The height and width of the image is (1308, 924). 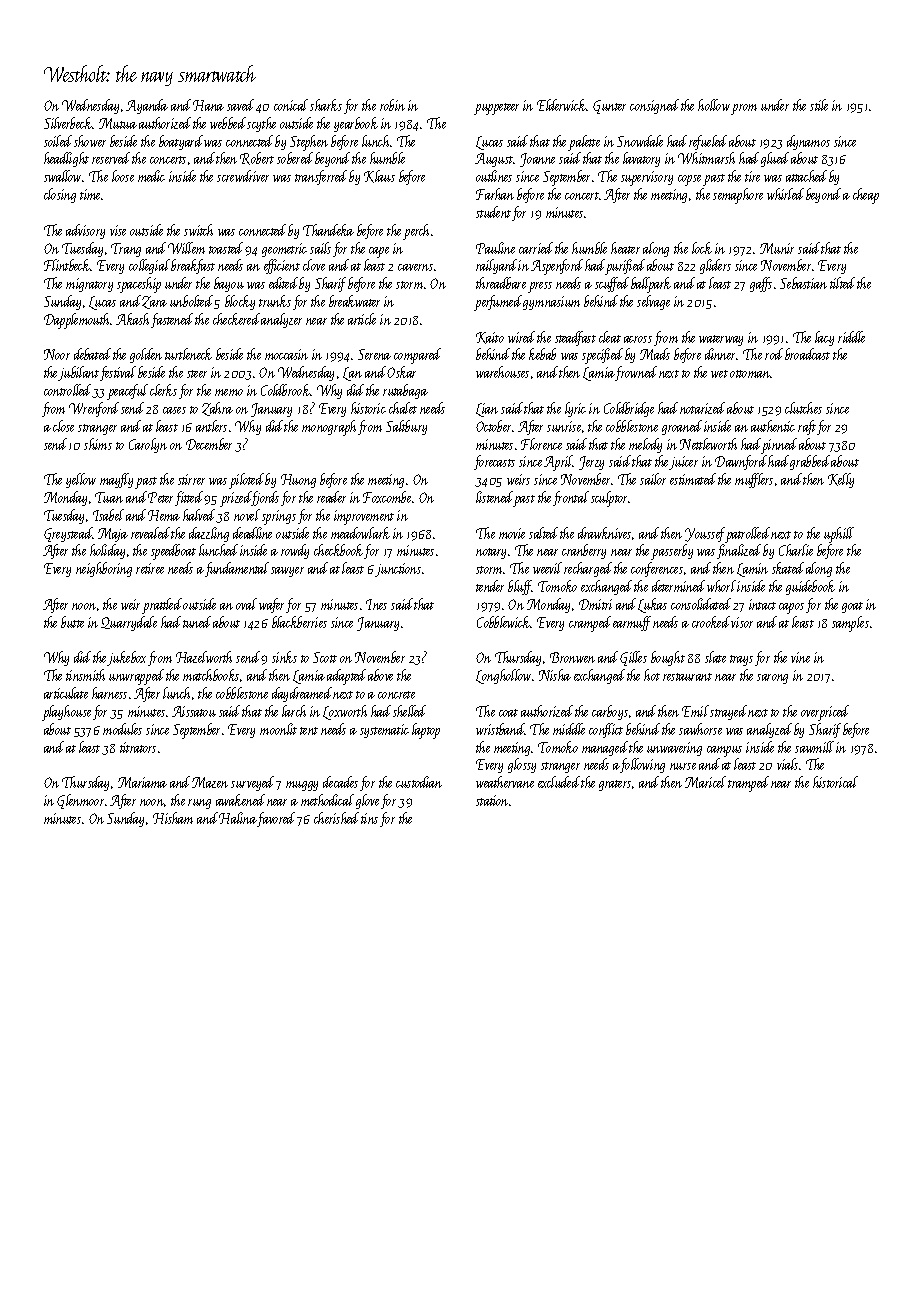 What do you see at coordinates (774, 354) in the image?
I see `rod` at bounding box center [774, 354].
